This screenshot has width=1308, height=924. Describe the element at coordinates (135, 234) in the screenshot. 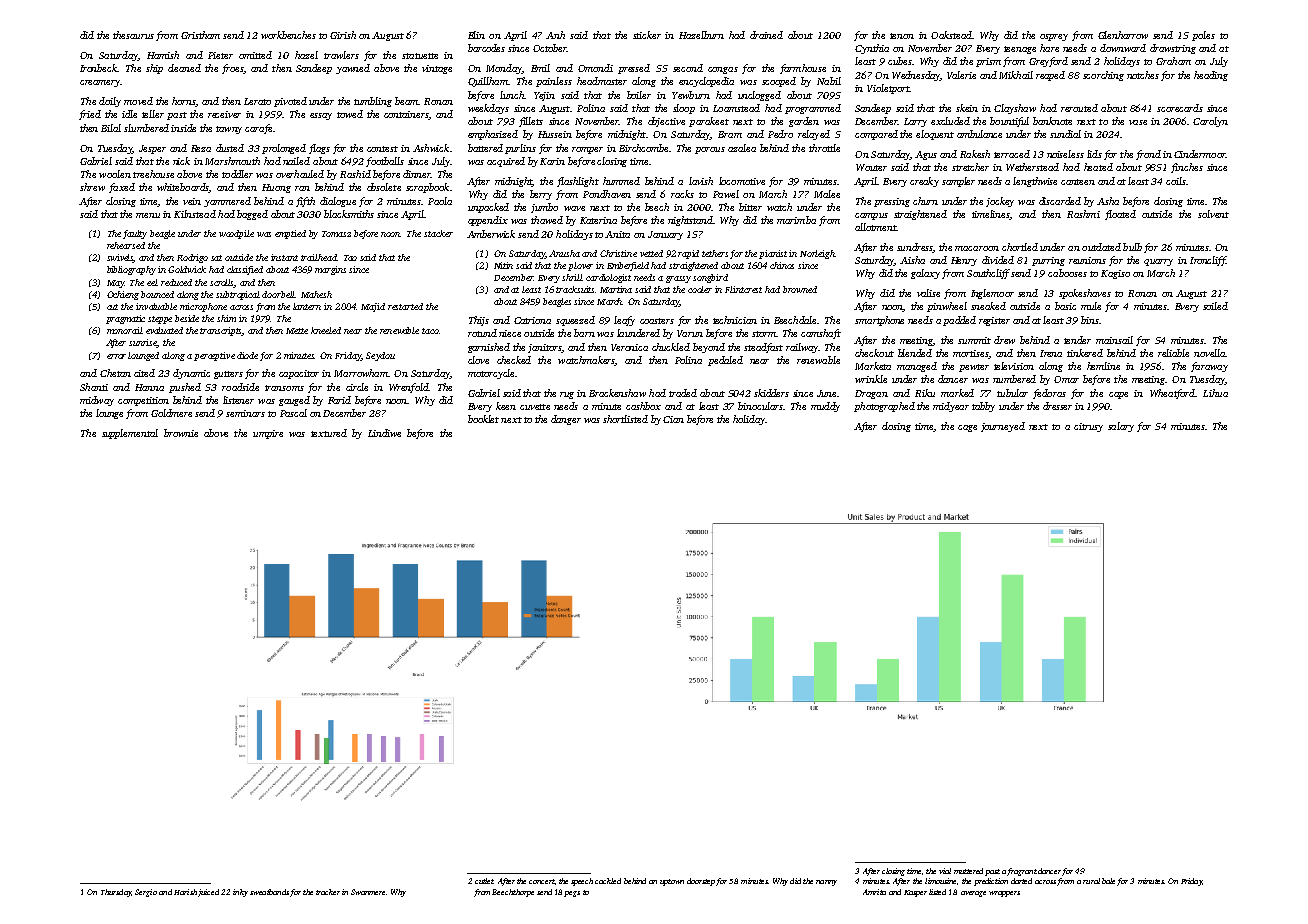

I see `faulty` at that location.
